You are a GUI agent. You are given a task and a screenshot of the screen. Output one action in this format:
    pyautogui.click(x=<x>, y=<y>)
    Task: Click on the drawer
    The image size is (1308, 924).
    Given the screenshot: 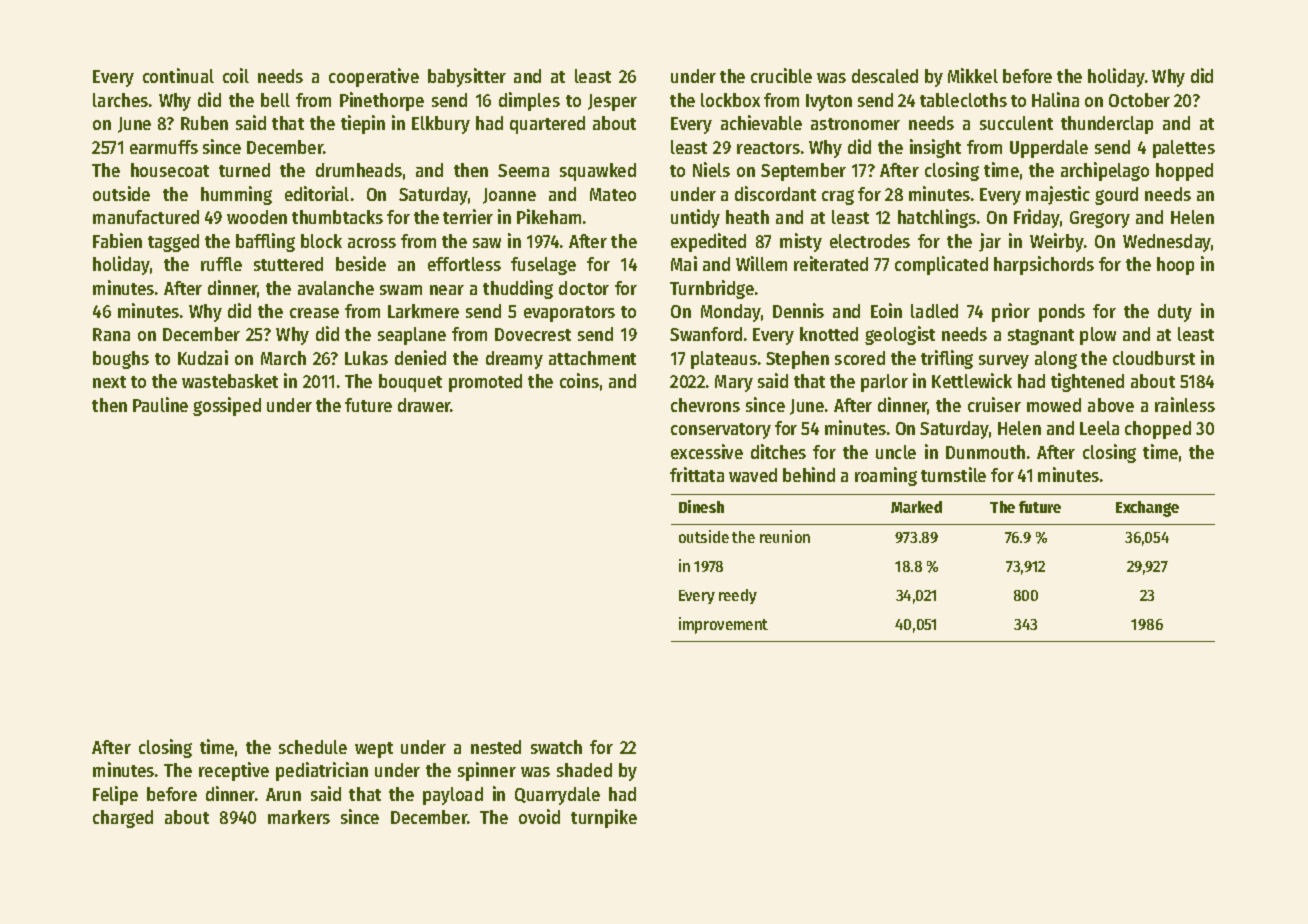 What is the action you would take?
    pyautogui.click(x=424, y=405)
